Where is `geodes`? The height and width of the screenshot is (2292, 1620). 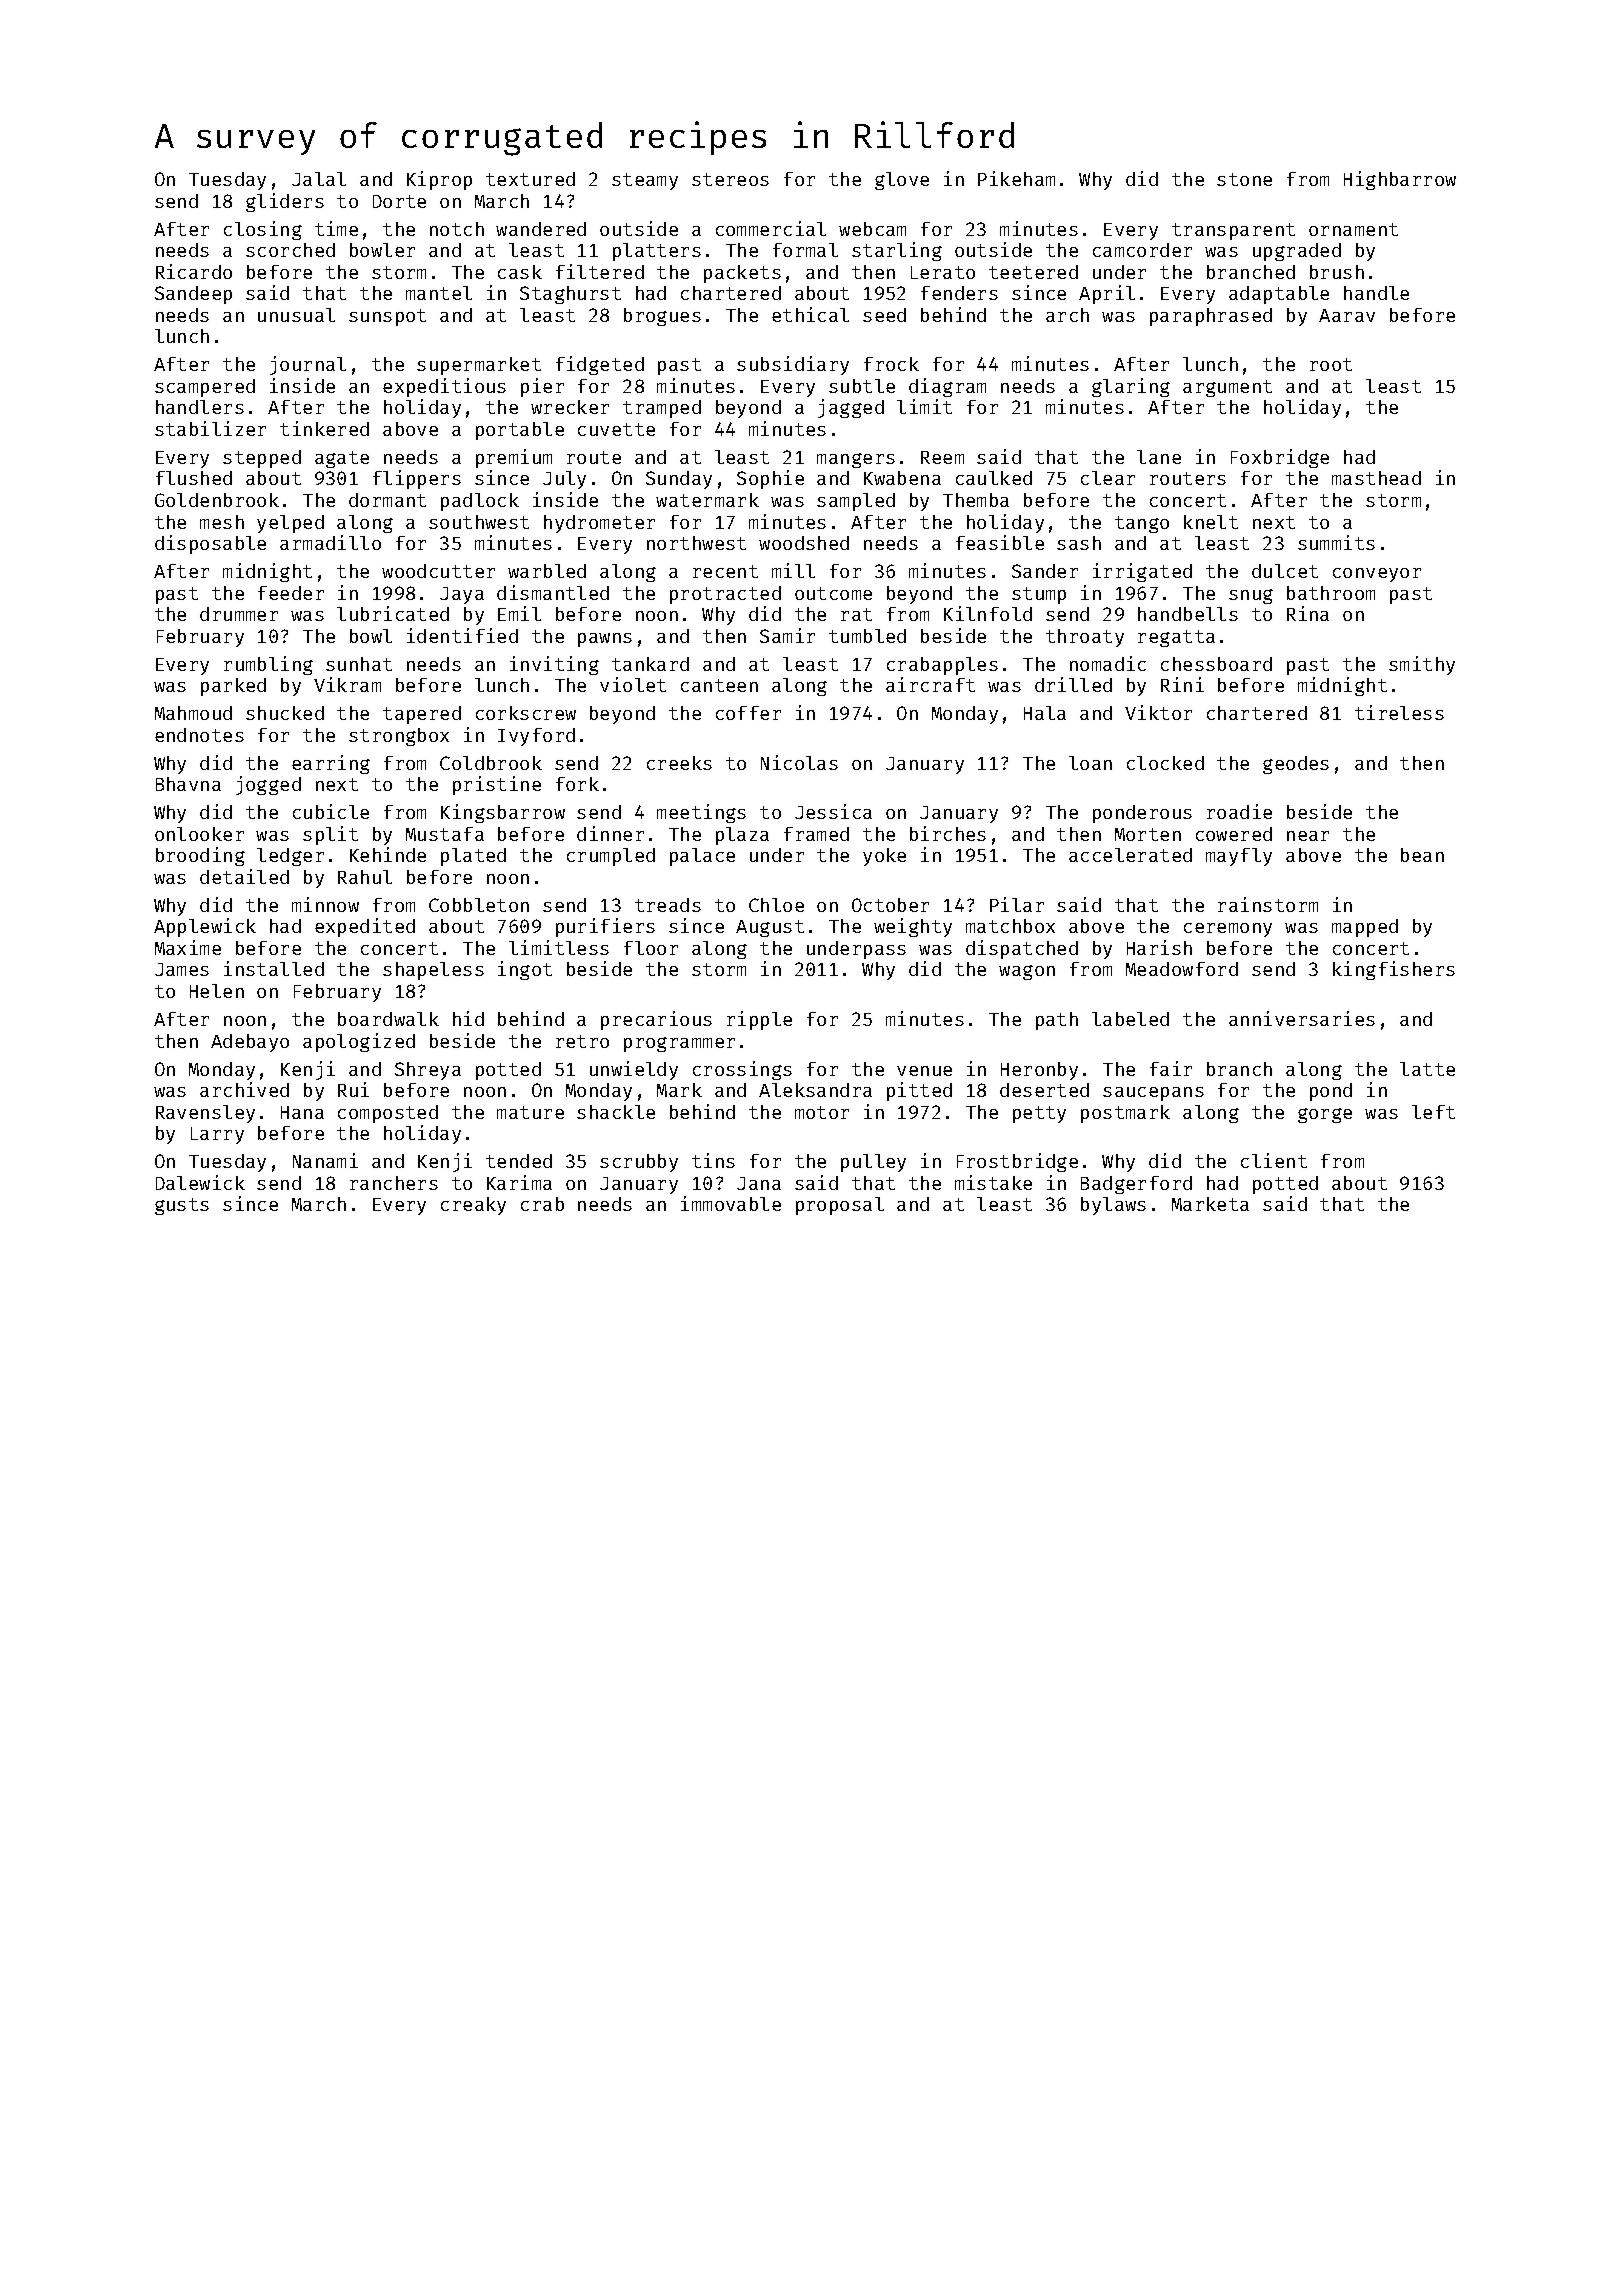 geodes is located at coordinates (1296, 765).
